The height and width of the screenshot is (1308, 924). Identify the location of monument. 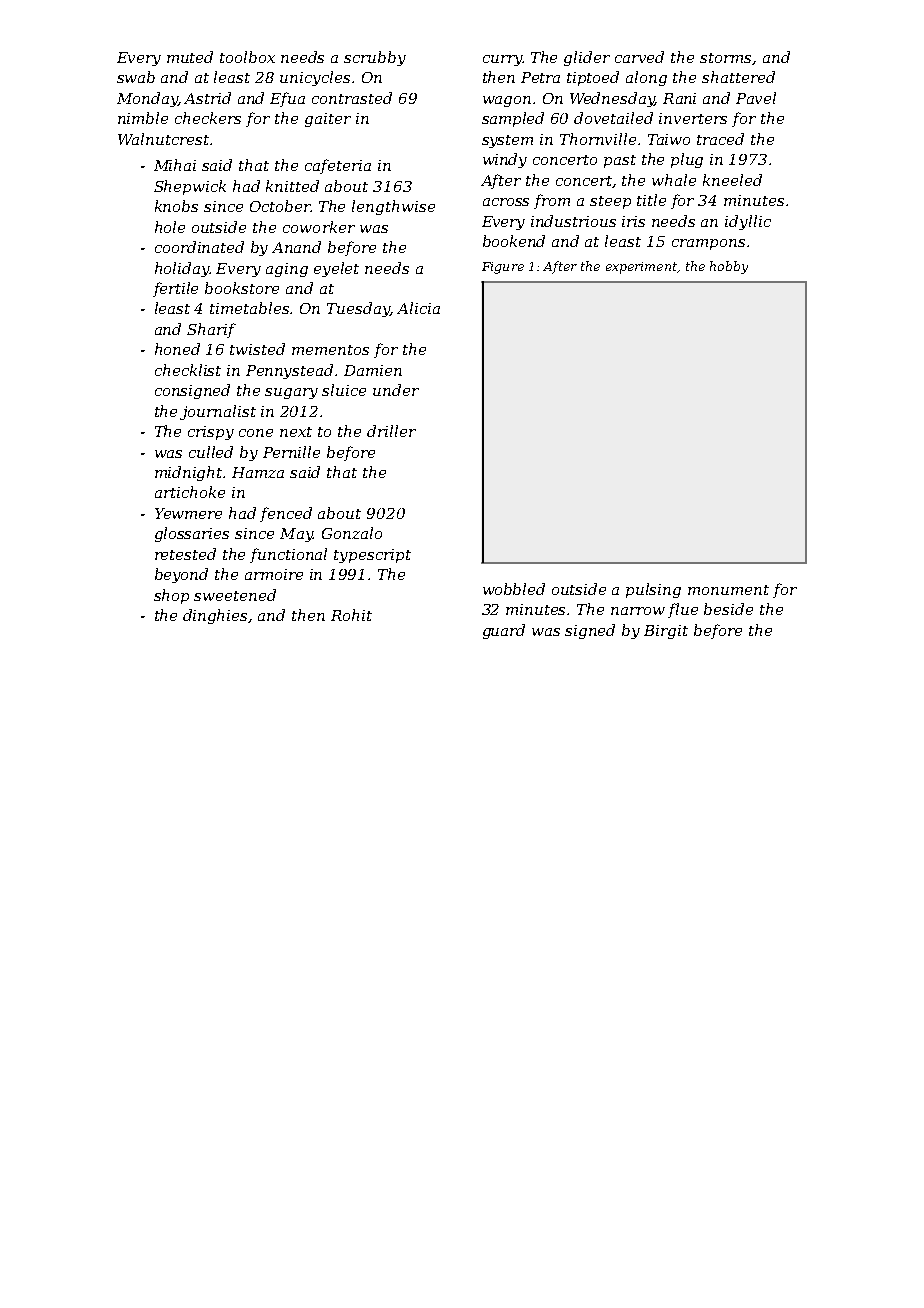
(728, 590).
